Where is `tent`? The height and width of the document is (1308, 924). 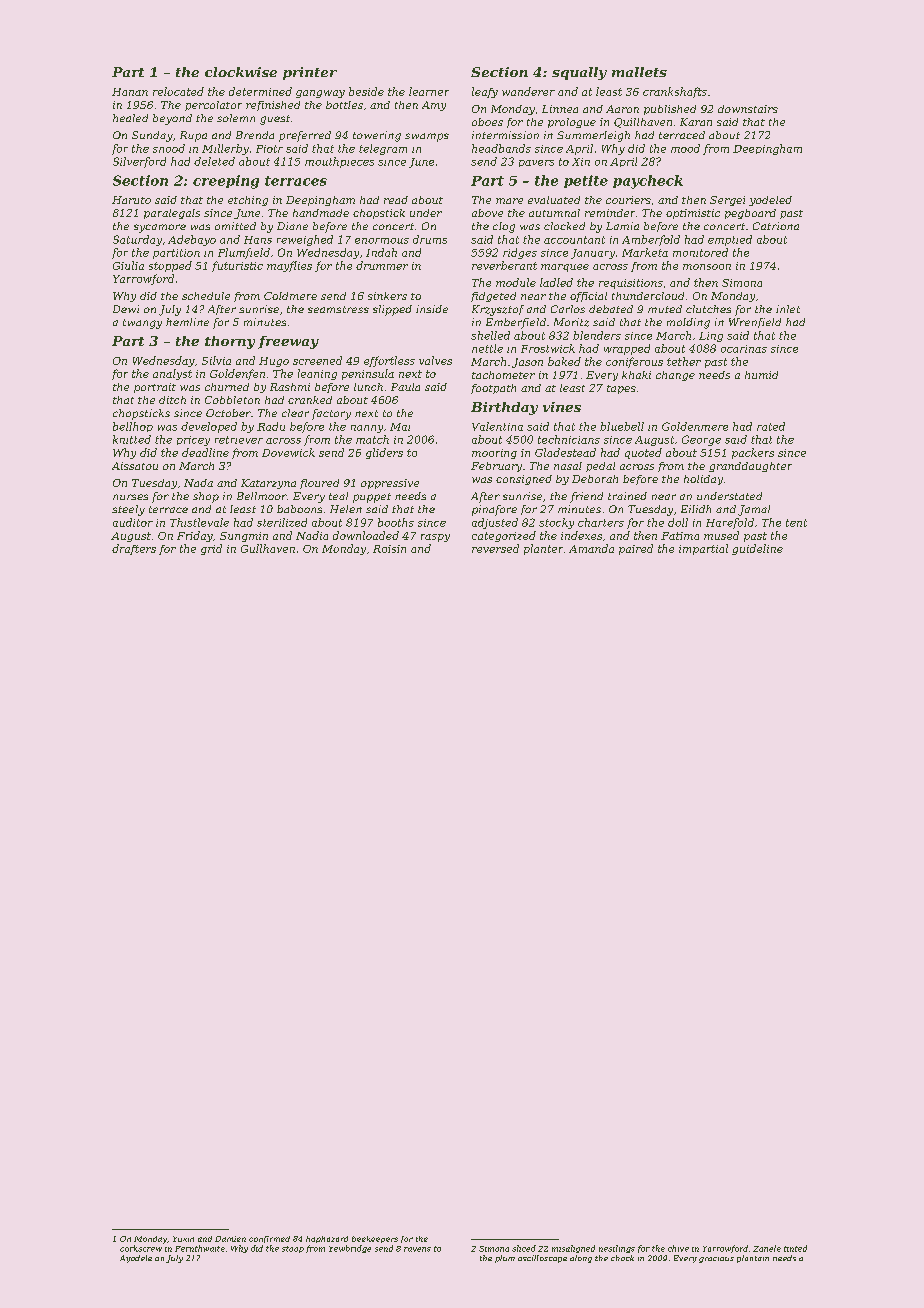
tent is located at coordinates (796, 523).
